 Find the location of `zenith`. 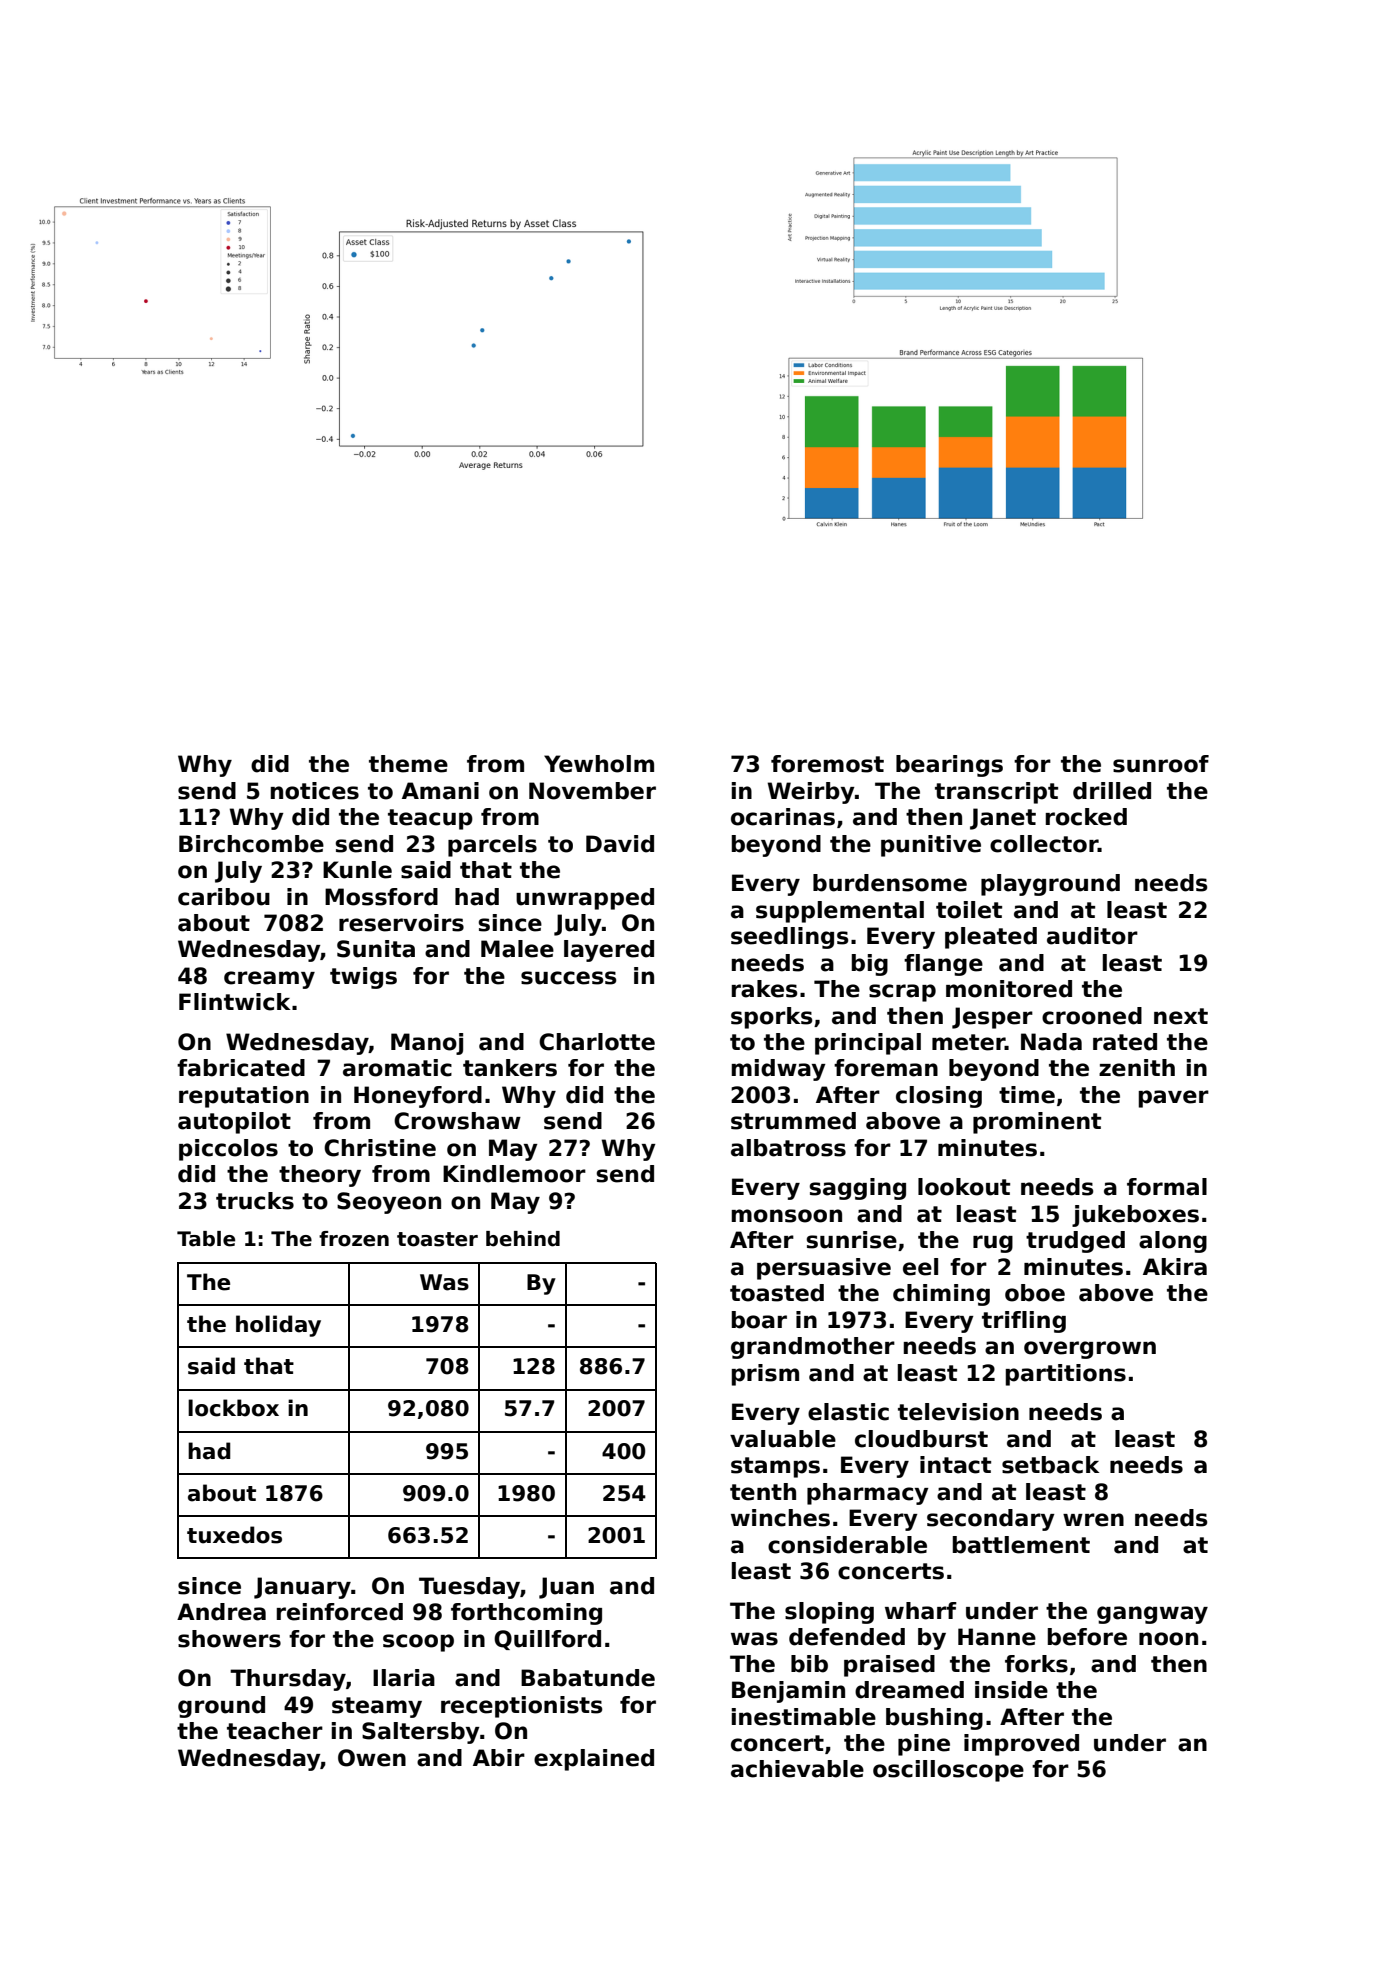

zenith is located at coordinates (1137, 1068).
